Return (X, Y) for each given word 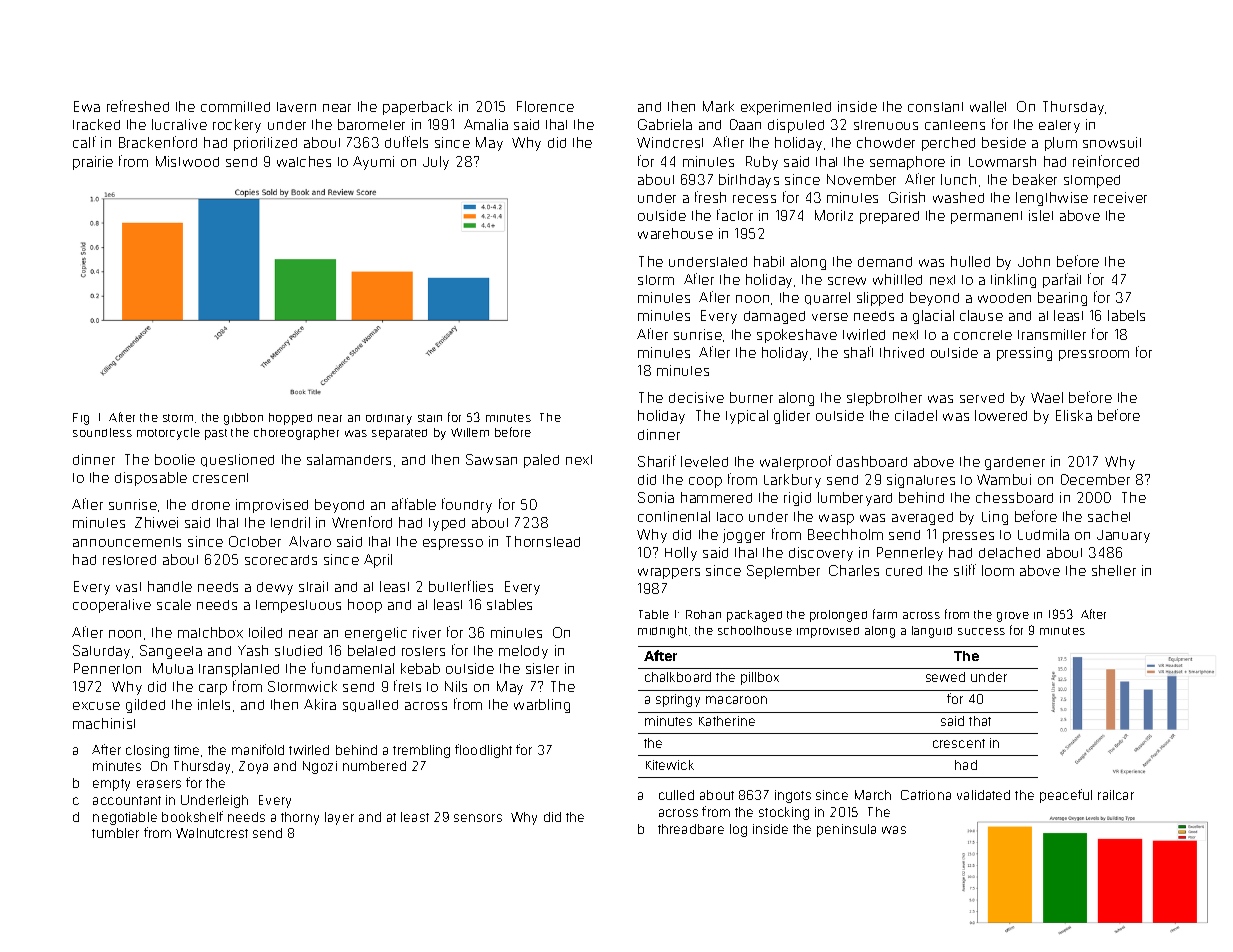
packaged (754, 616)
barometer (371, 124)
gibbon (243, 419)
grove (1013, 617)
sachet (1109, 516)
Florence (545, 106)
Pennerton (107, 668)
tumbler (115, 833)
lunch (958, 179)
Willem (470, 432)
